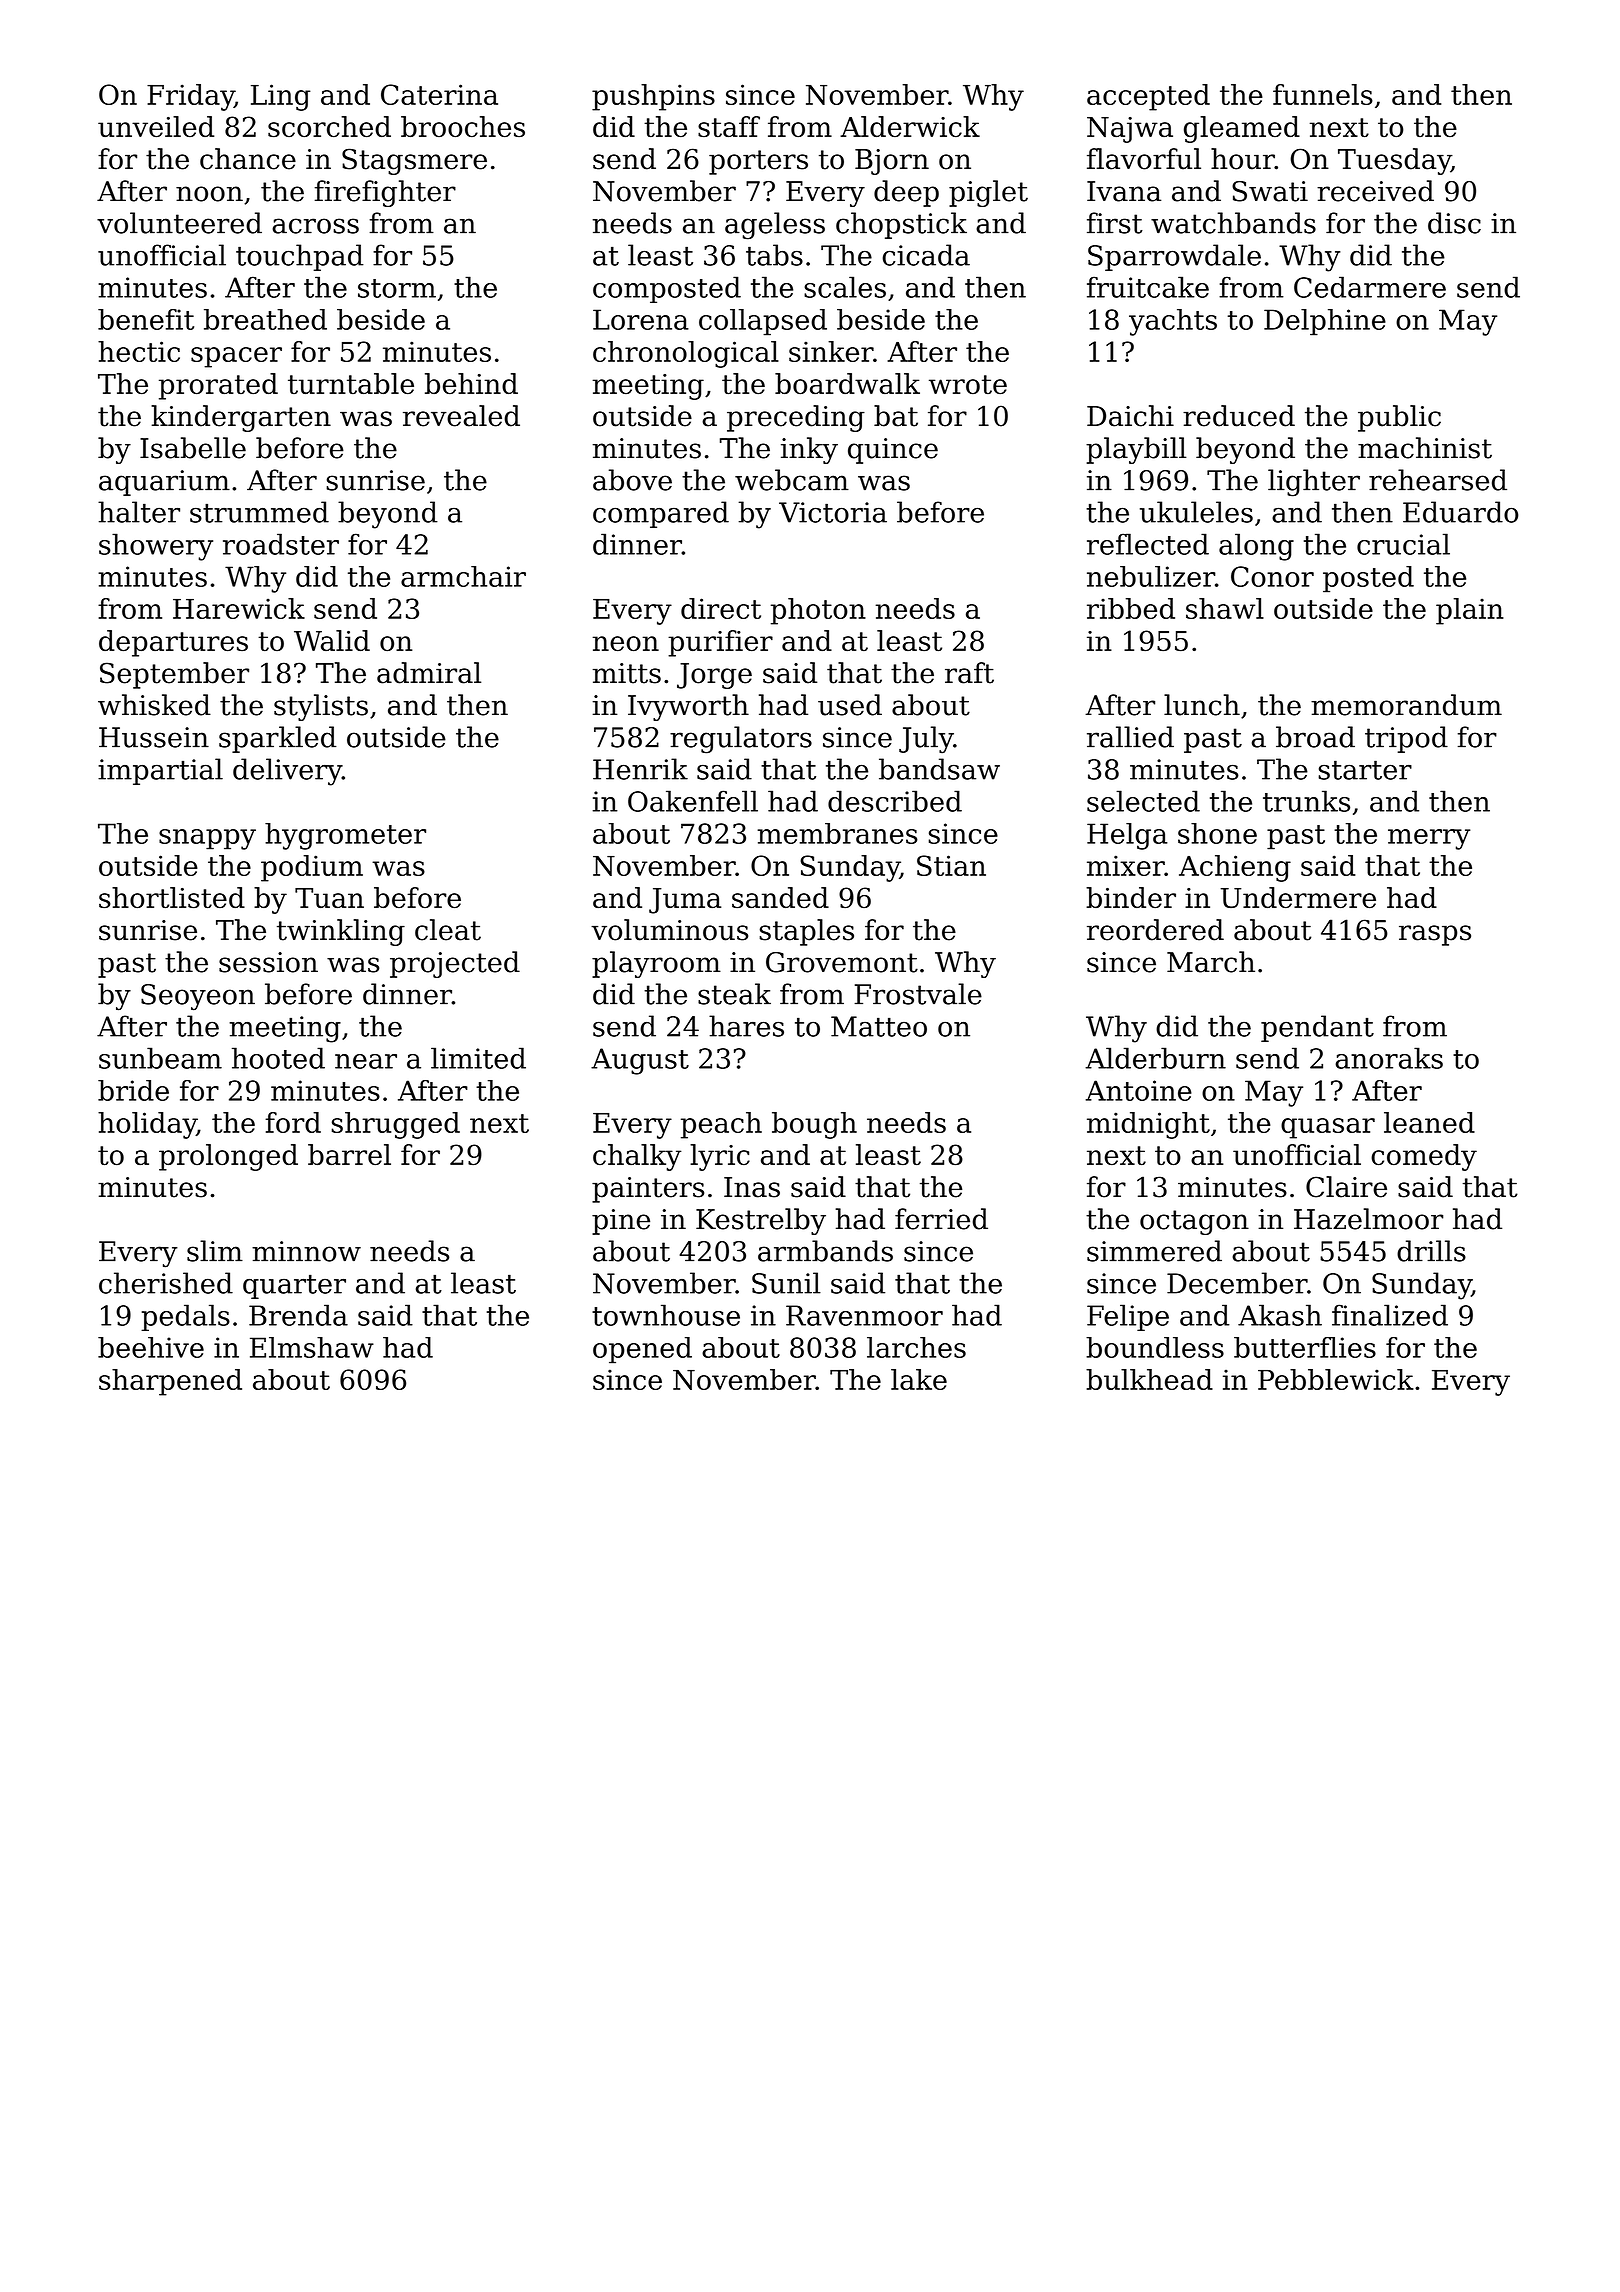 The image size is (1620, 2292). What do you see at coordinates (1196, 512) in the screenshot?
I see `ukuleles` at bounding box center [1196, 512].
